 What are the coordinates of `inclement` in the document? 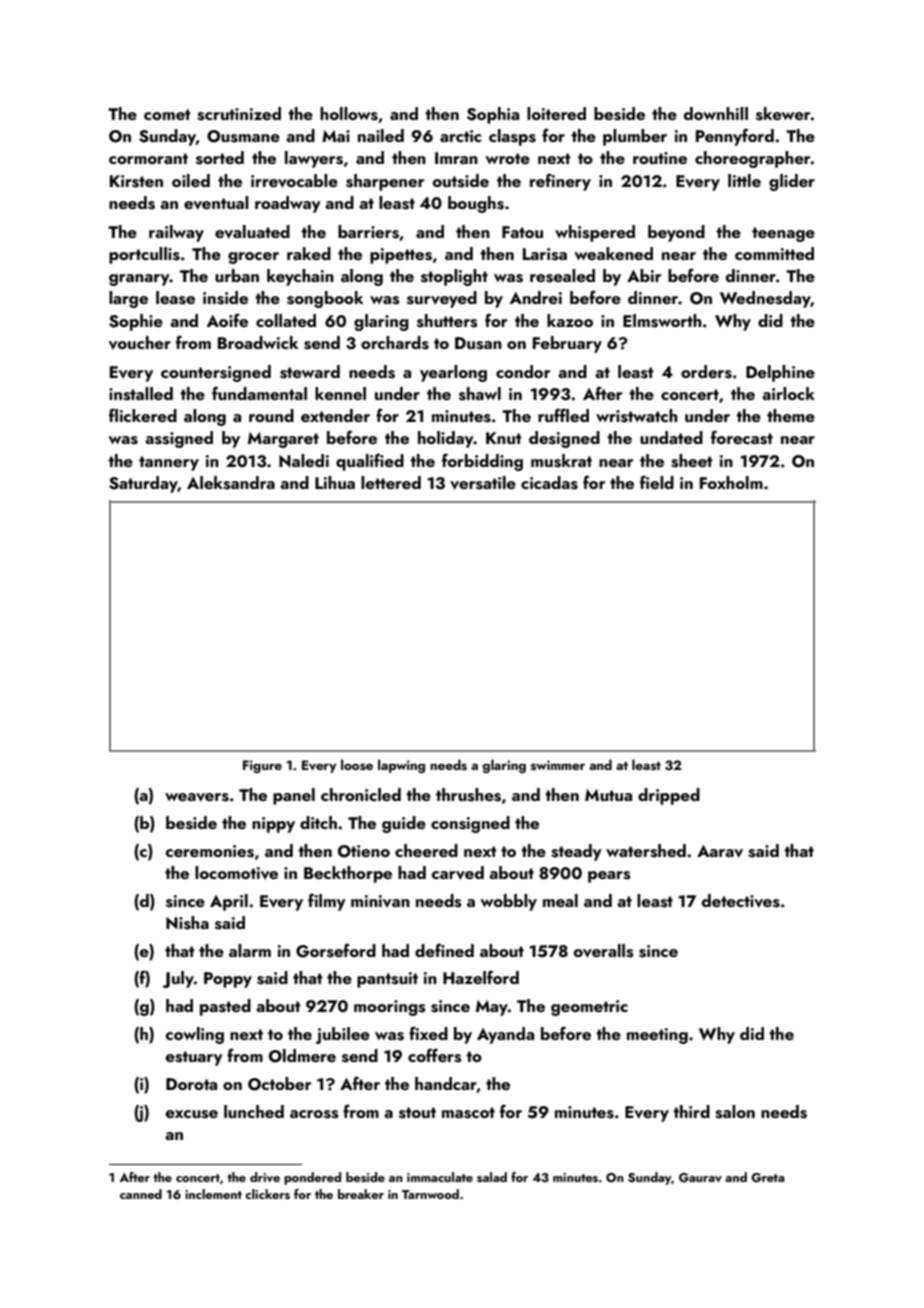 It's located at (213, 1194).
